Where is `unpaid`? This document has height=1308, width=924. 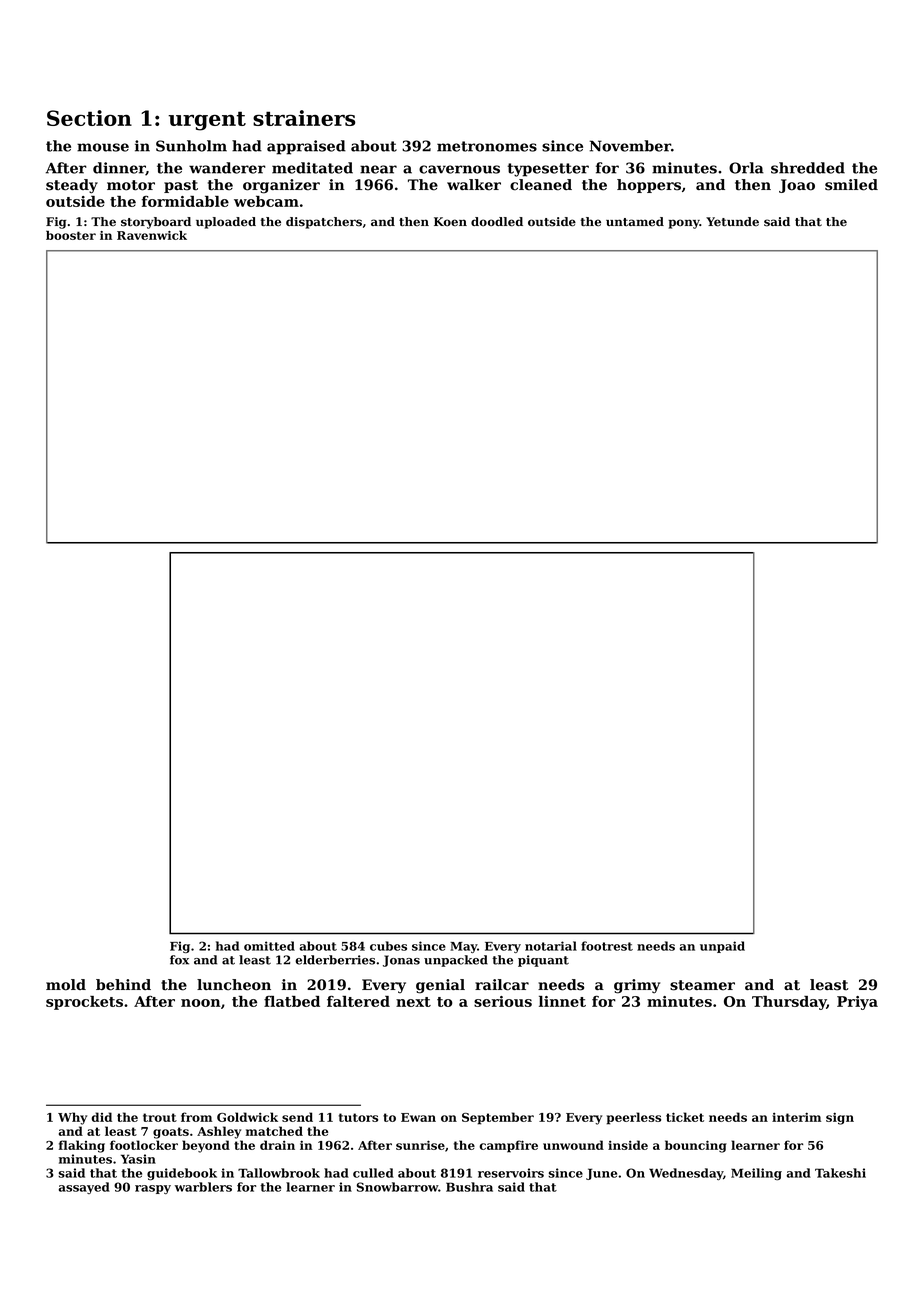
unpaid is located at coordinates (722, 947).
